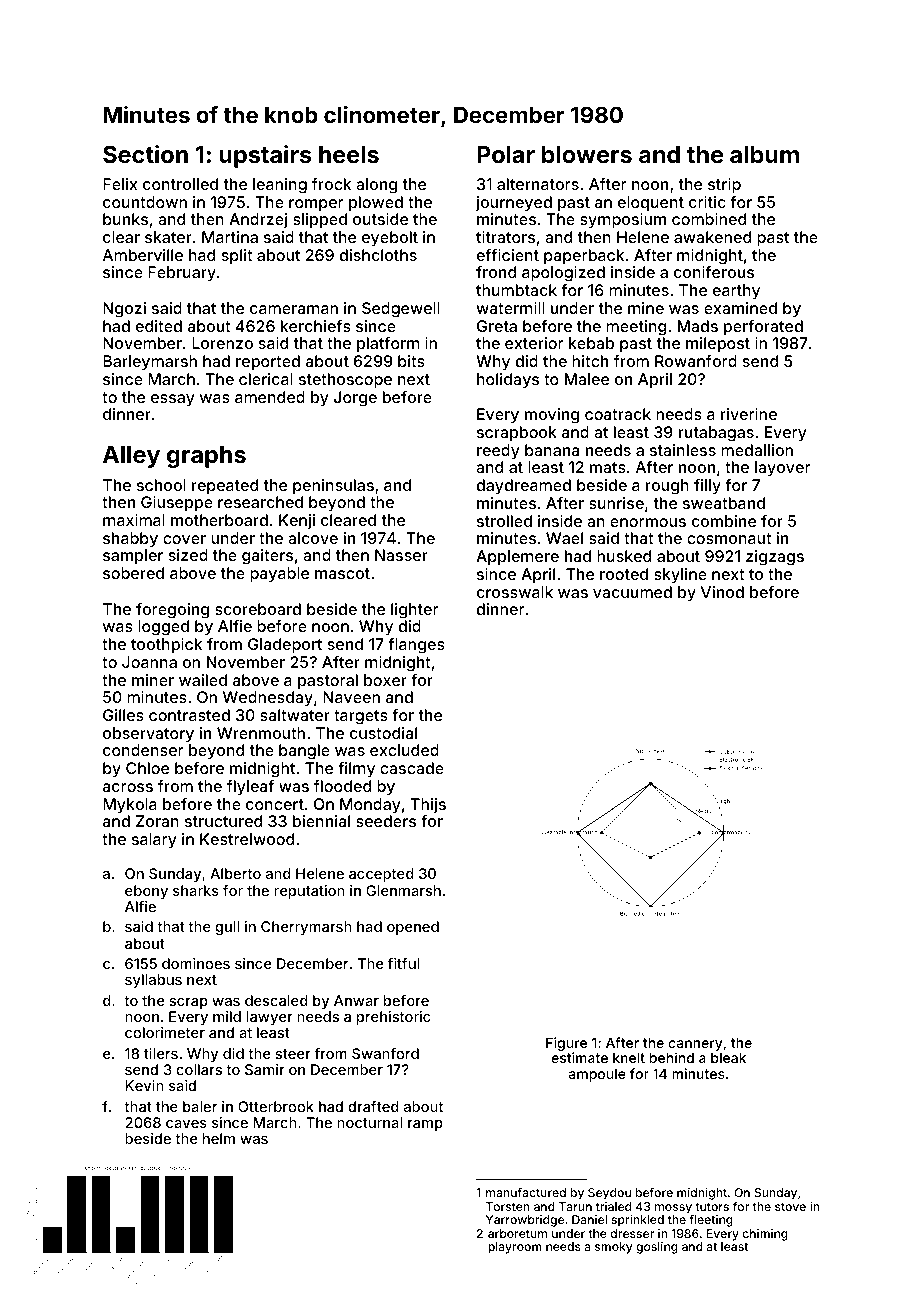  What do you see at coordinates (333, 487) in the page?
I see `peninsulas` at bounding box center [333, 487].
